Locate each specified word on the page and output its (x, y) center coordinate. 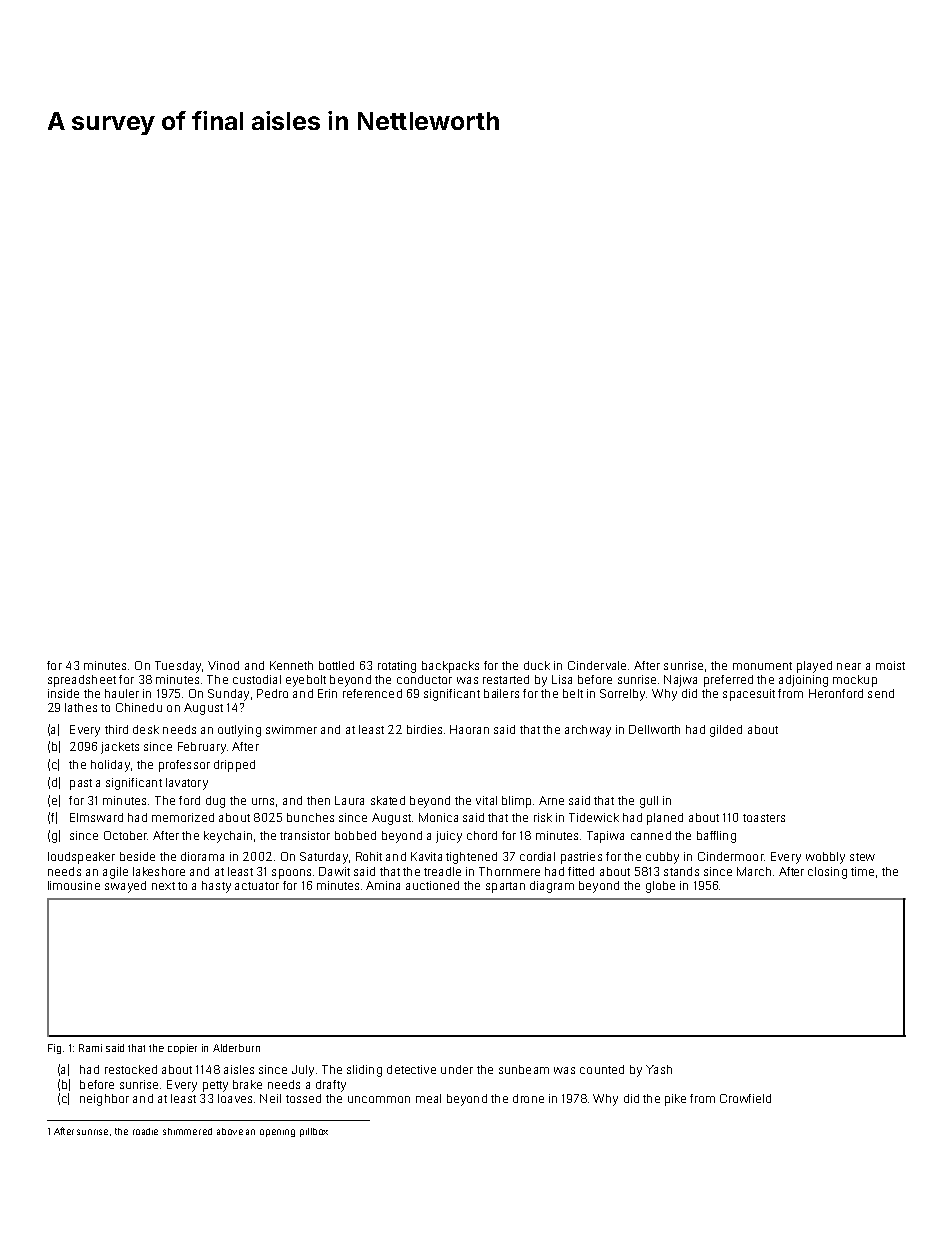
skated (388, 800)
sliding (364, 1071)
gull (649, 802)
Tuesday (178, 667)
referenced (372, 693)
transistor (305, 835)
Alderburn (236, 1048)
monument (762, 666)
